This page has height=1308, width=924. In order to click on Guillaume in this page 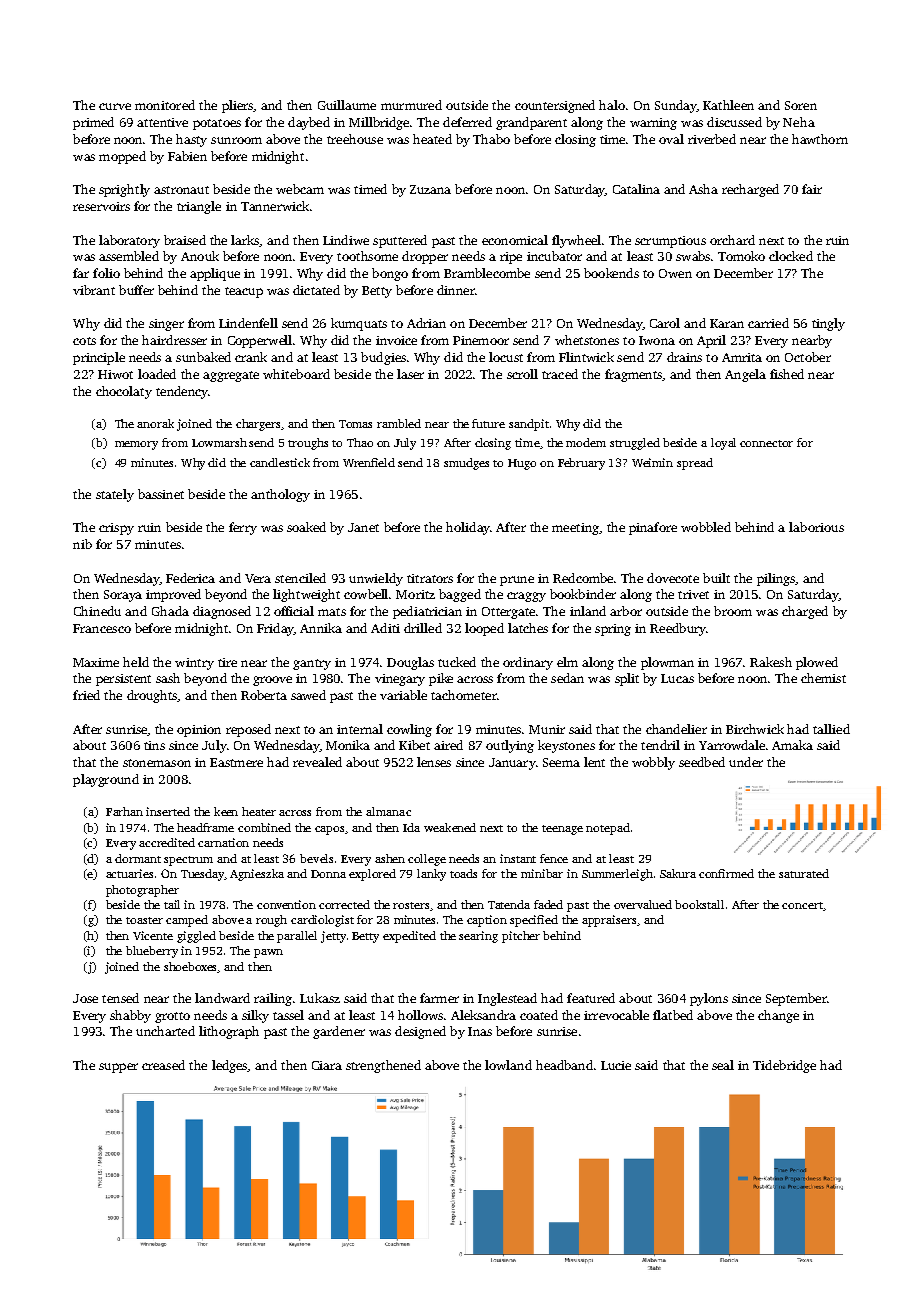, I will do `click(347, 105)`.
